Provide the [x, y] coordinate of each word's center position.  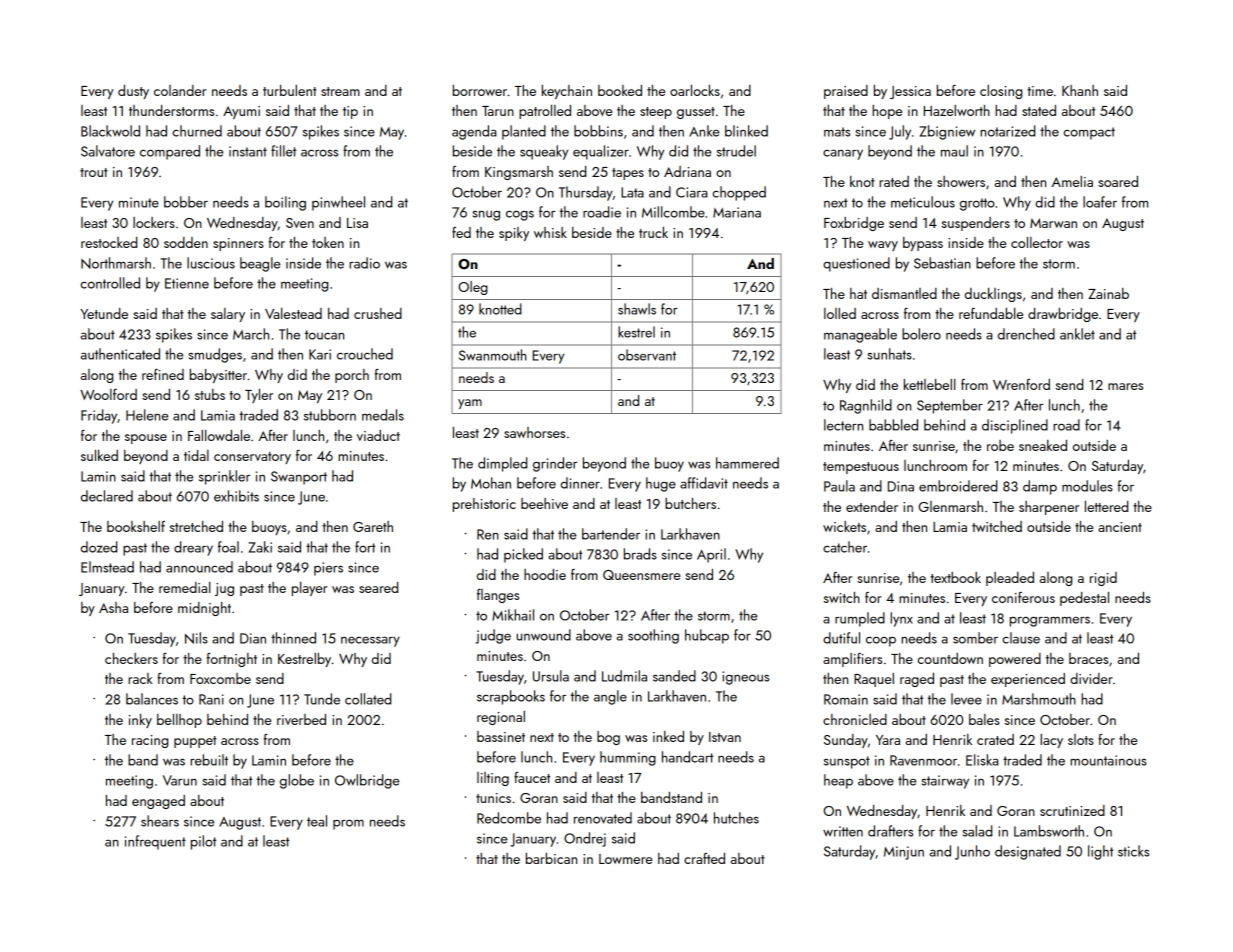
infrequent [155, 842]
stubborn [330, 415]
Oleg [473, 288]
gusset [696, 113]
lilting [493, 779]
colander [180, 90]
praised [846, 92]
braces [1088, 658]
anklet [1077, 334]
